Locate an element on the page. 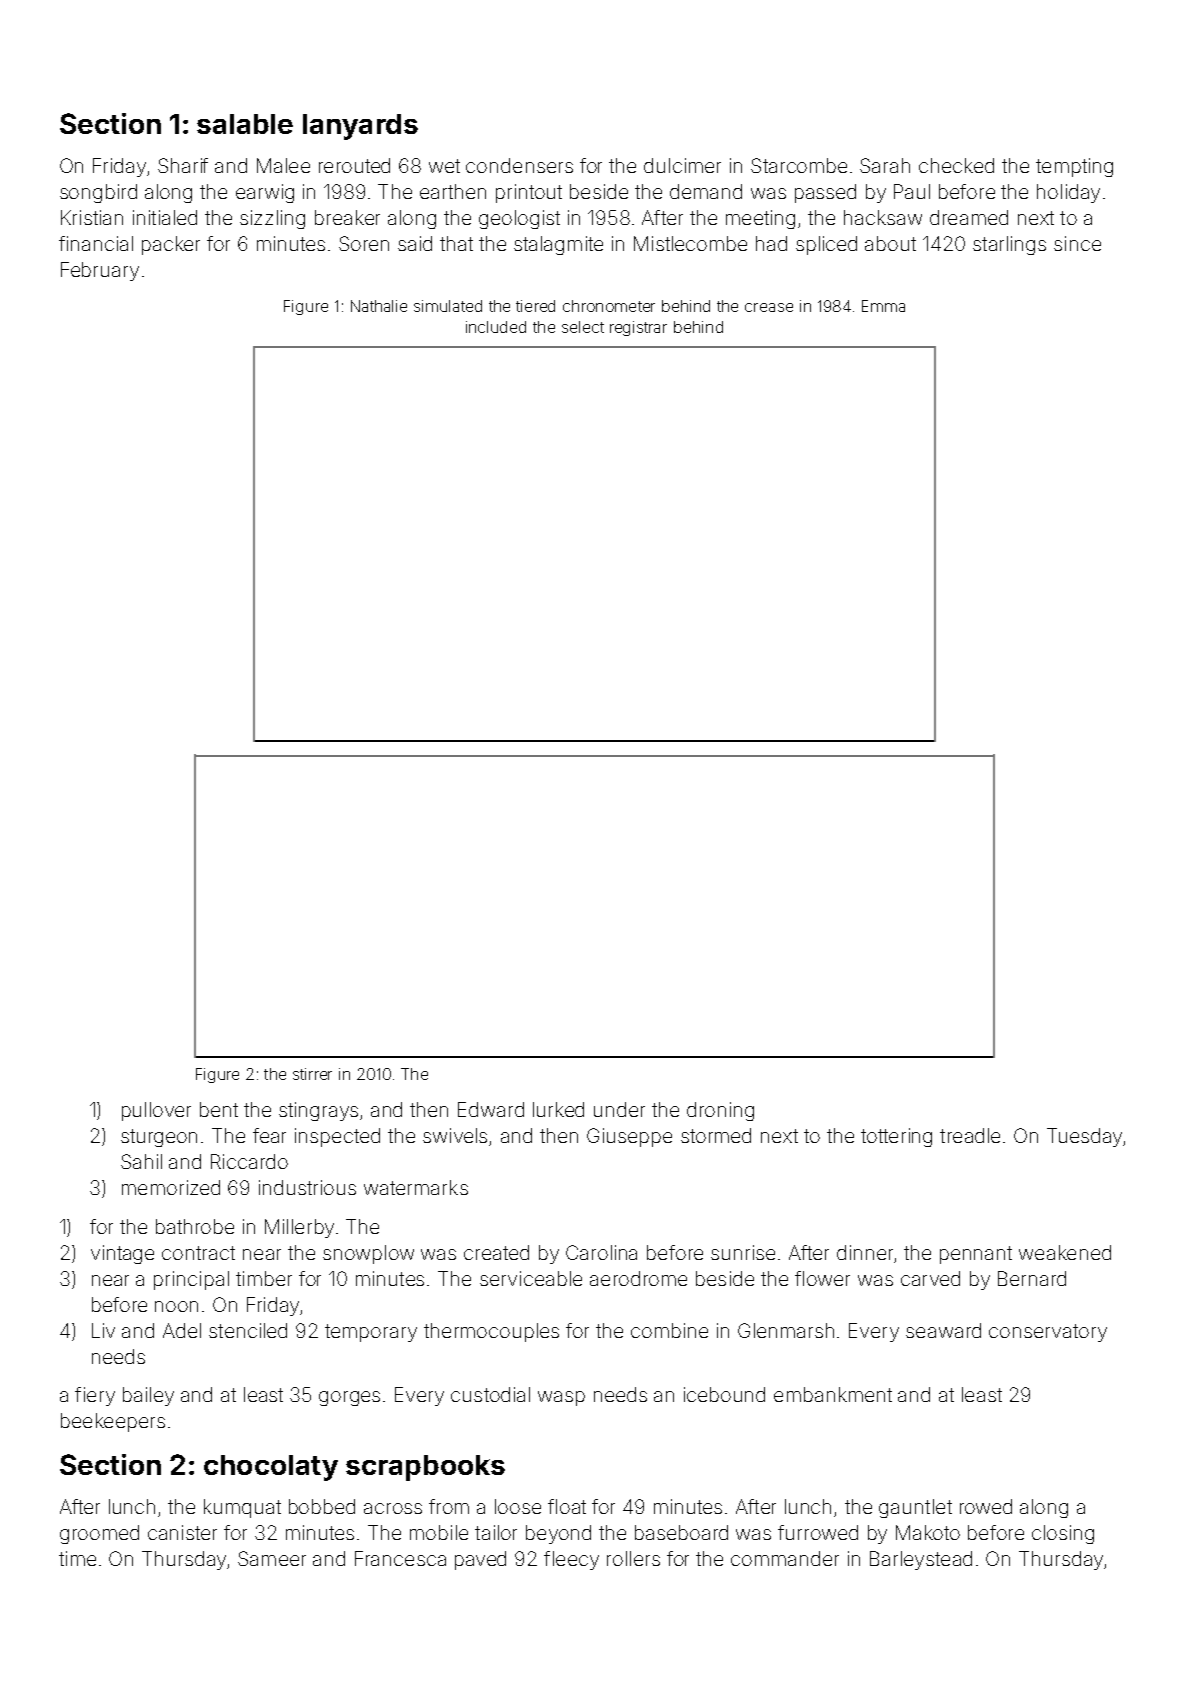 This document has height=1681, width=1189. Edward is located at coordinates (491, 1109).
